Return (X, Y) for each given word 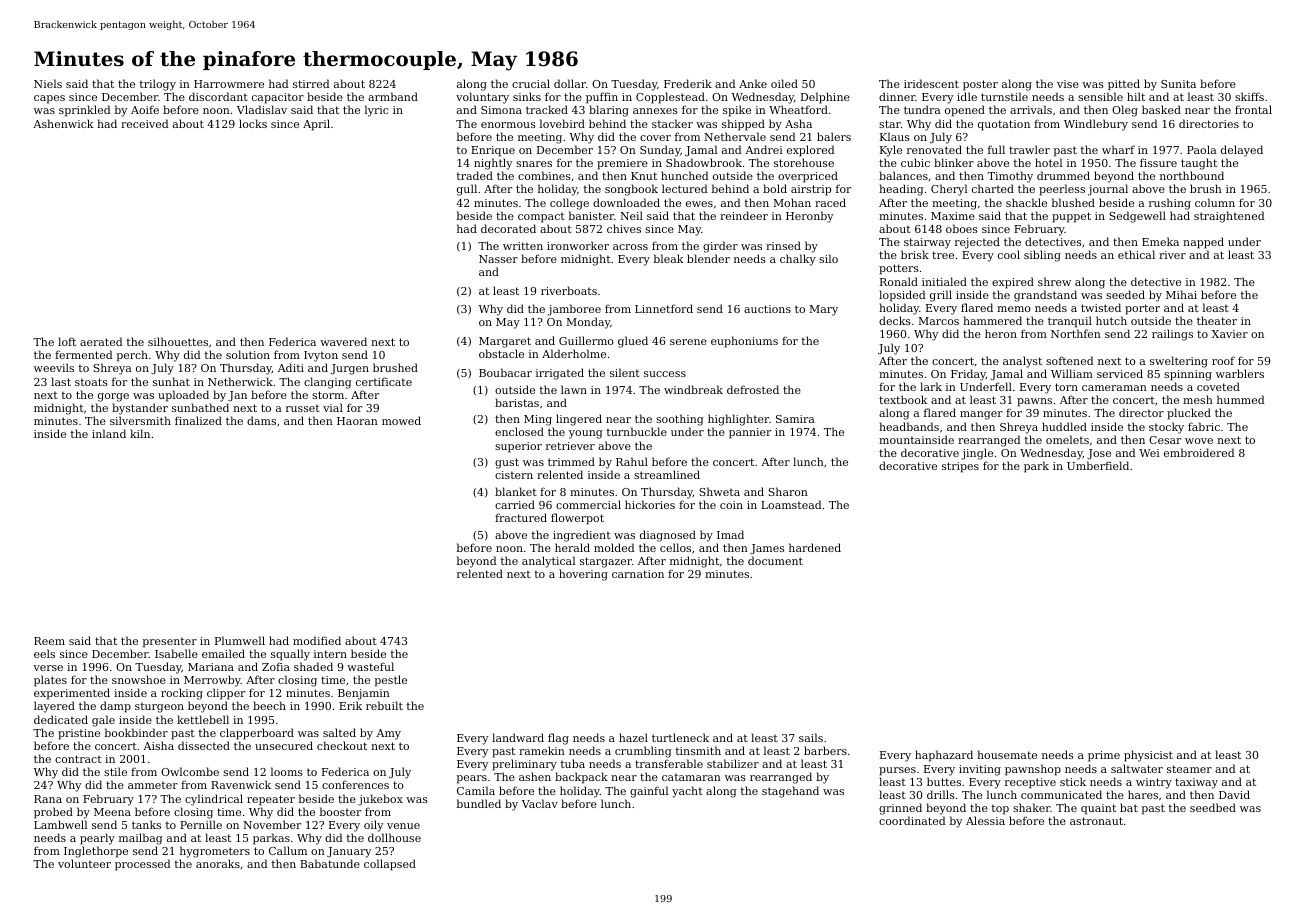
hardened (815, 547)
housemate (1007, 754)
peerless (1062, 190)
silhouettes (178, 341)
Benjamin (364, 694)
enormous (508, 125)
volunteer (84, 863)
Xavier (1230, 334)
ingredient (582, 536)
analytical (548, 562)
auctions (767, 309)
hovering (583, 575)
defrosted (753, 389)
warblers (1240, 373)
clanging (328, 383)
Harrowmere (229, 84)
